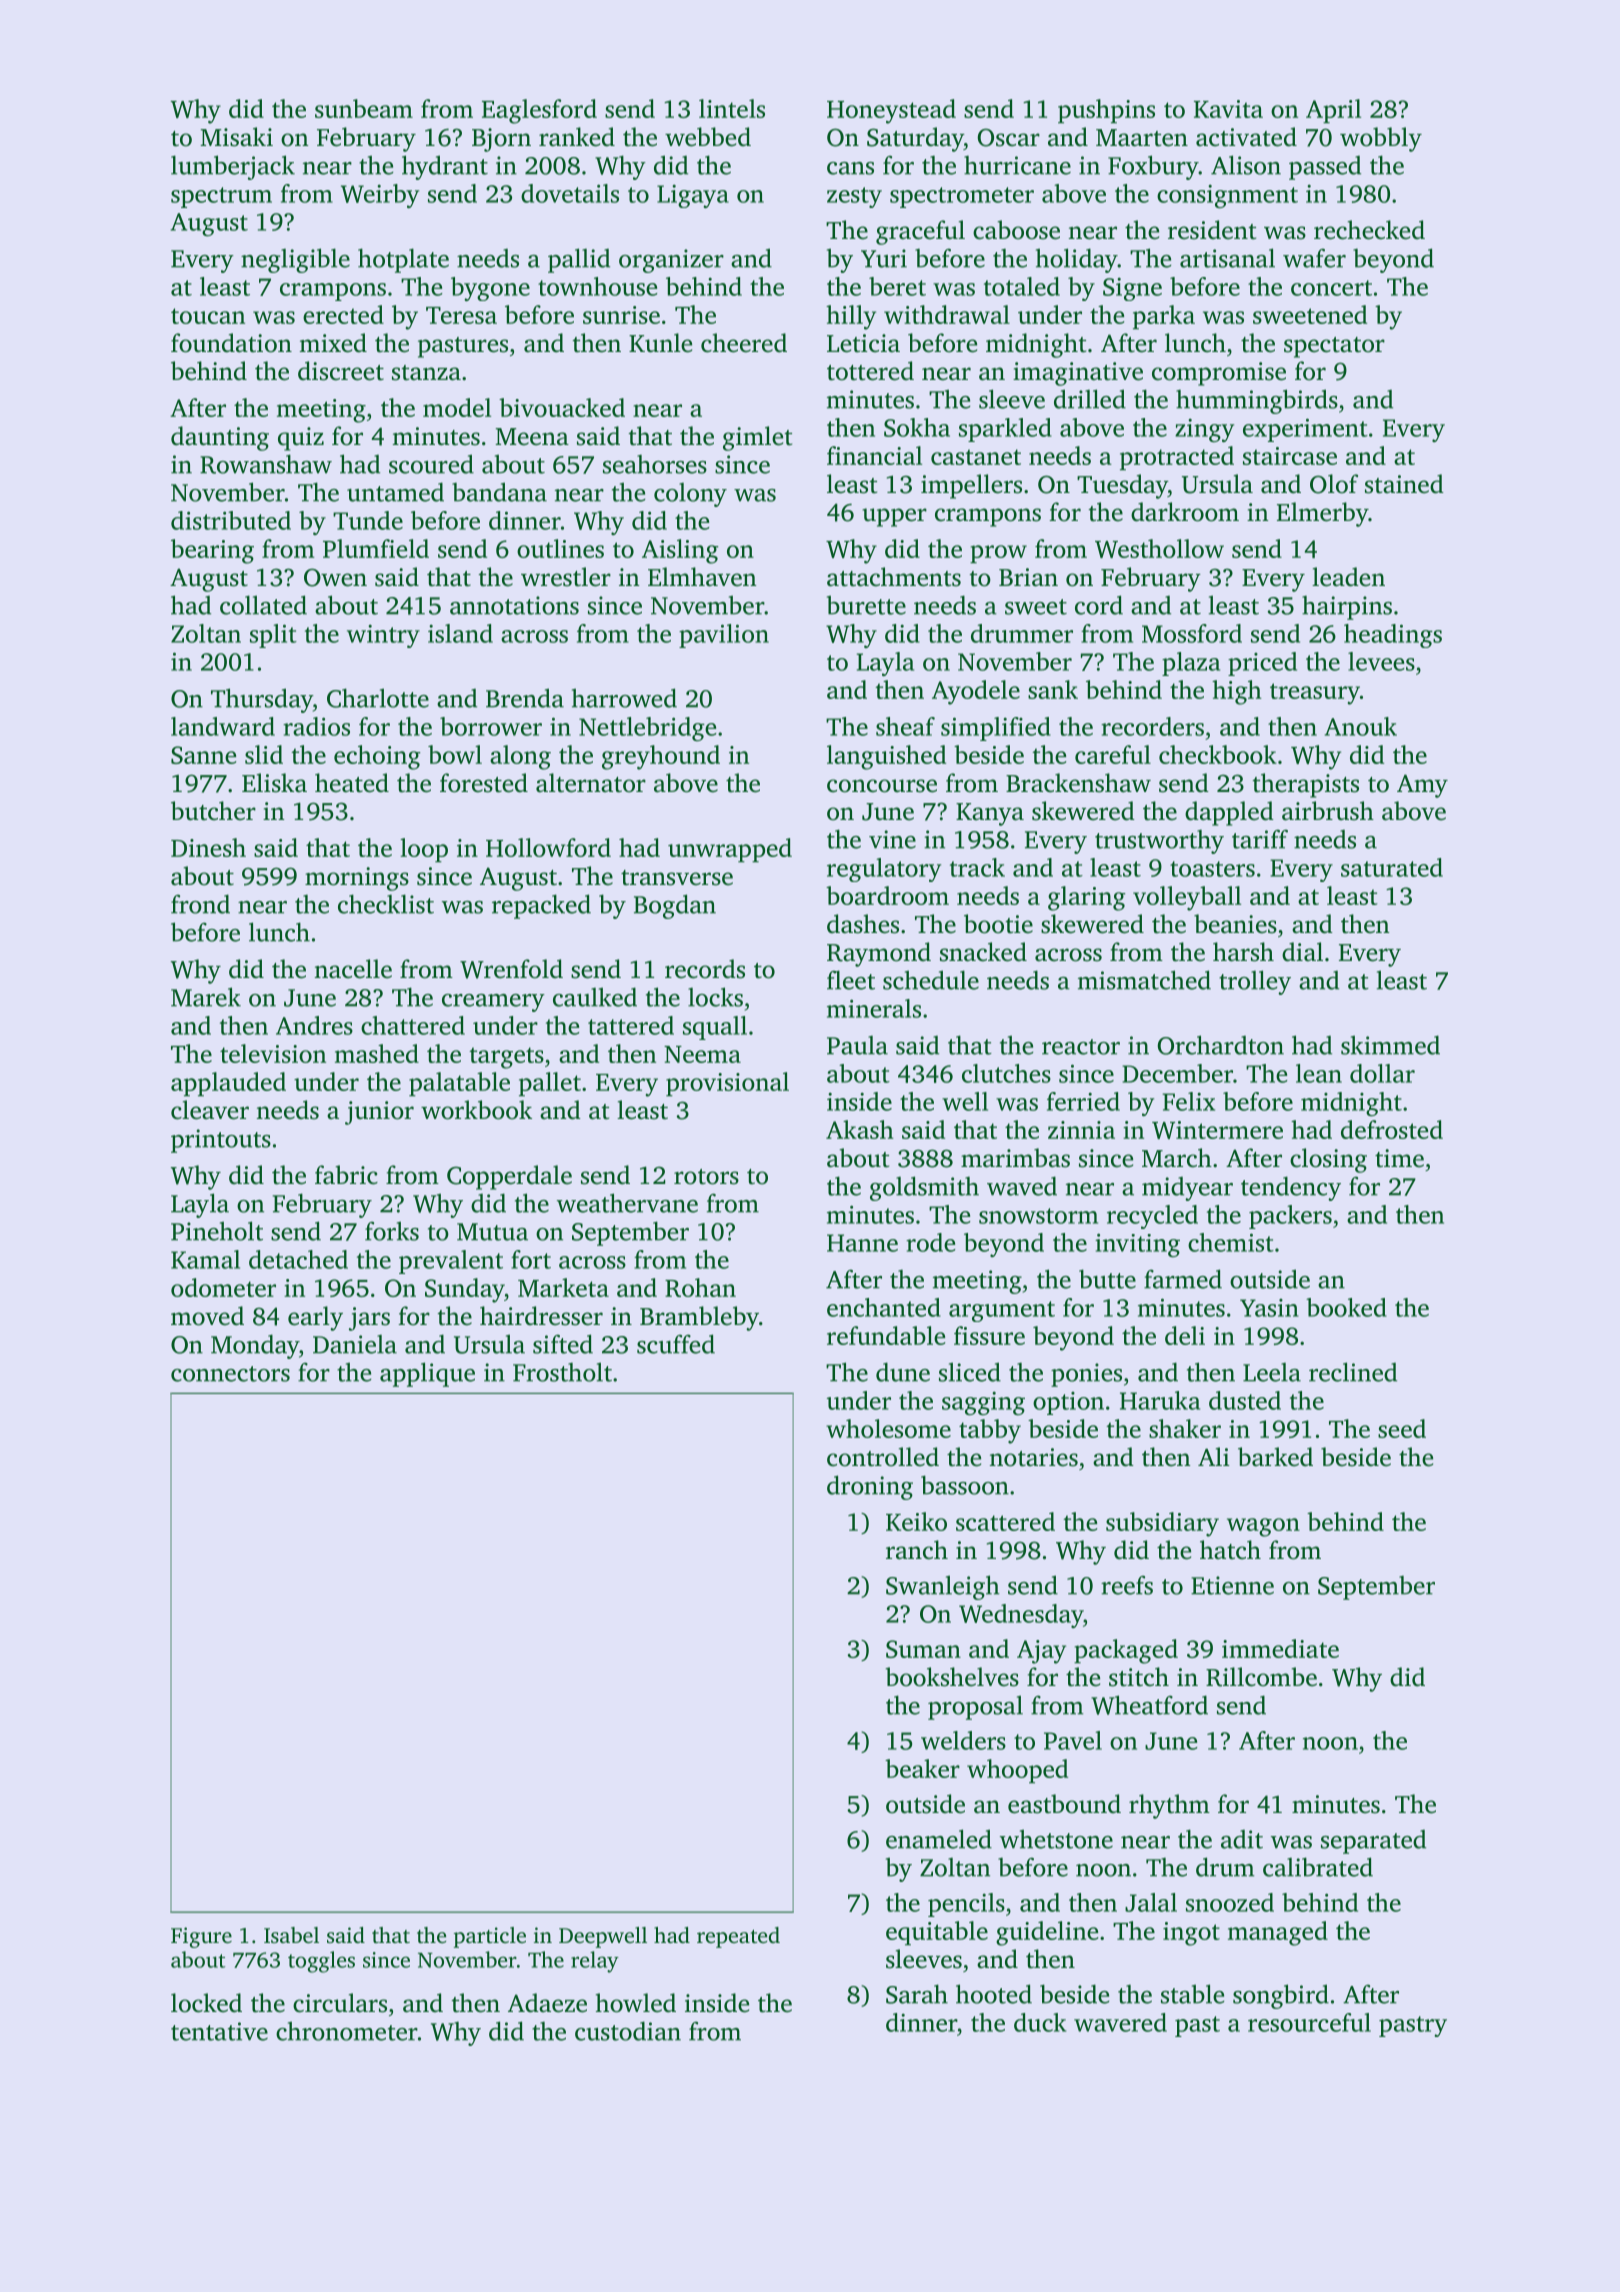  What do you see at coordinates (1137, 1245) in the document?
I see `inviting` at bounding box center [1137, 1245].
